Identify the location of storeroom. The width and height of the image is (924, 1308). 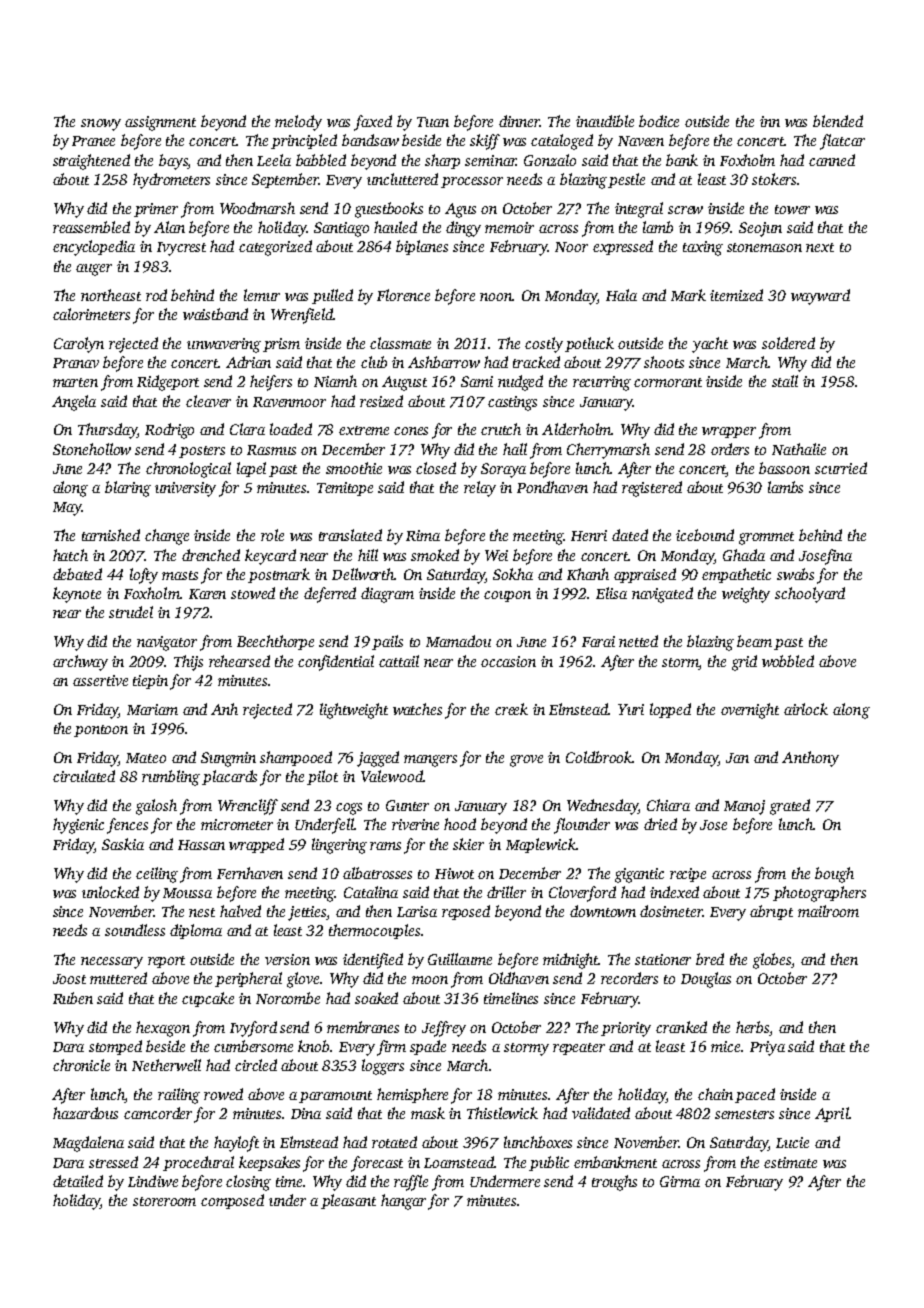
(164, 1201).
